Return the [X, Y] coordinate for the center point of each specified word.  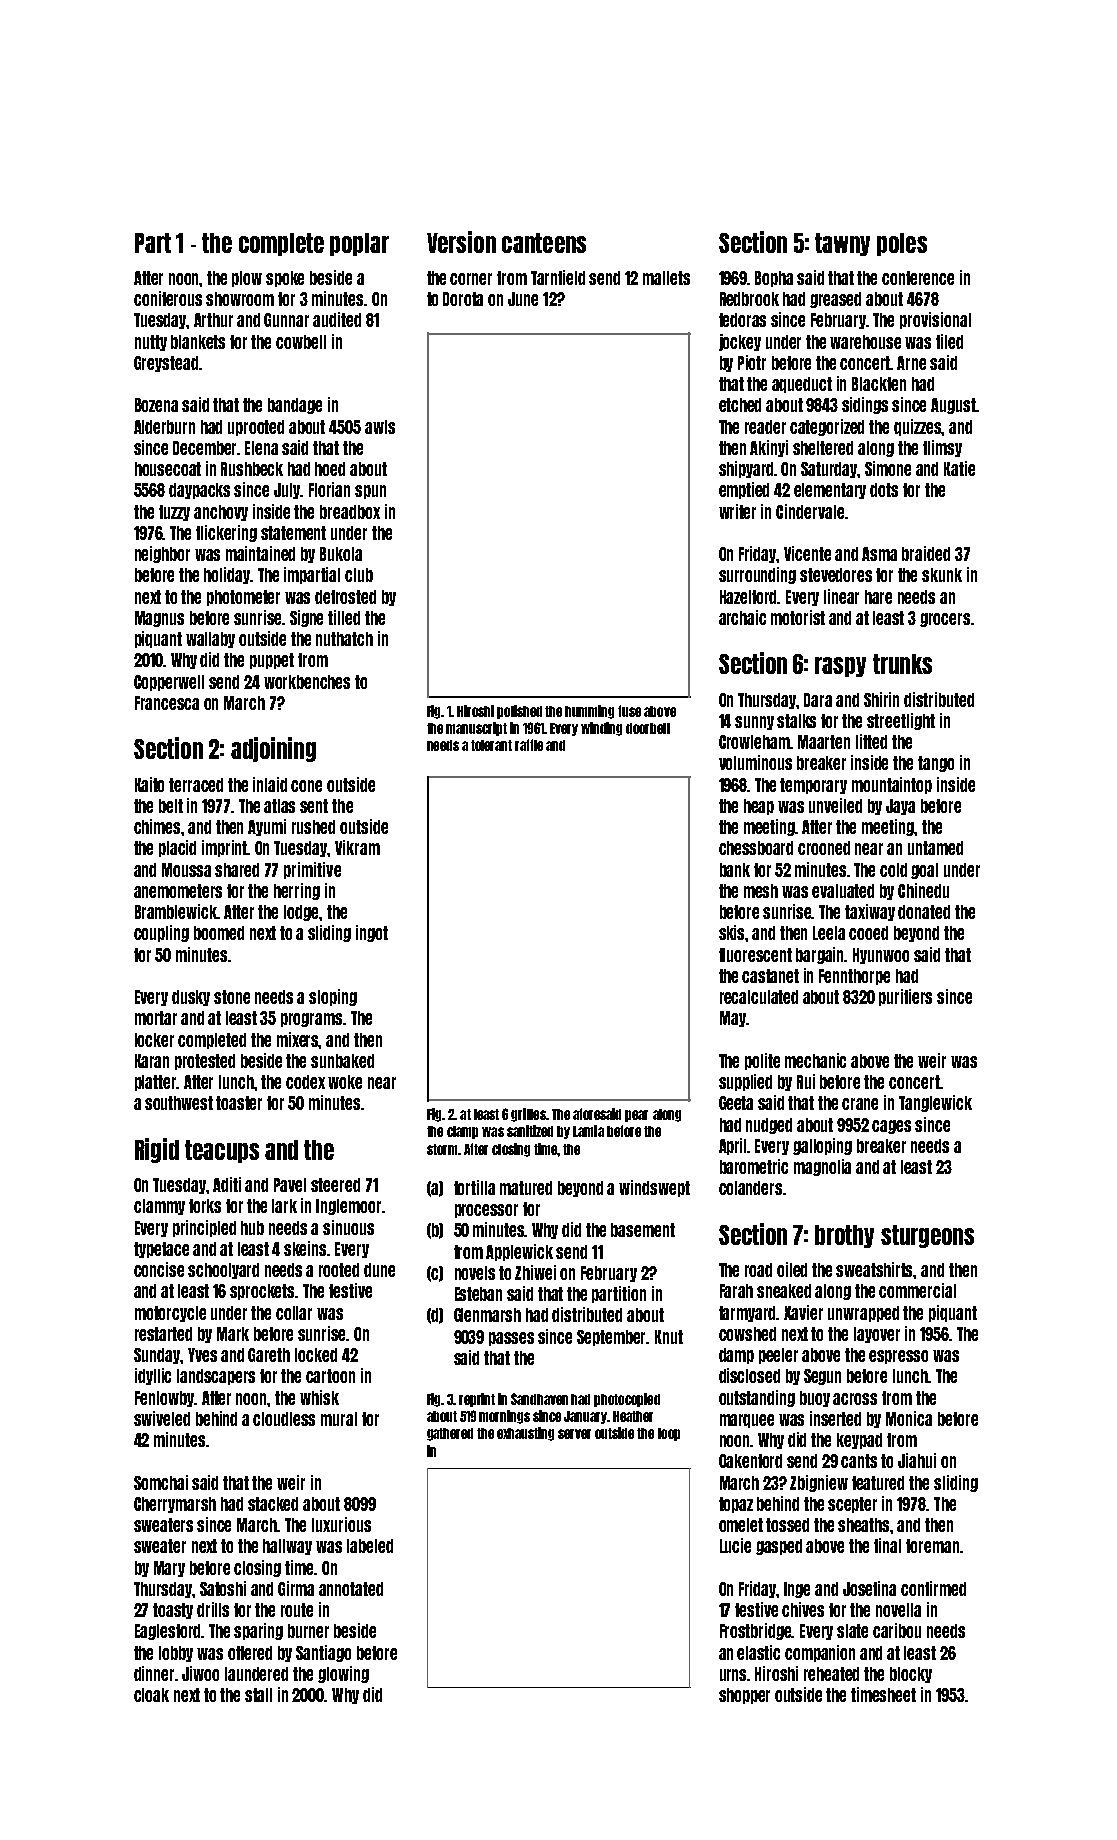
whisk [319, 1397]
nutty [151, 343]
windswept [654, 1188]
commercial [917, 1290]
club [359, 575]
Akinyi [769, 448]
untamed [935, 848]
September [612, 1338]
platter [156, 1083]
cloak [151, 1695]
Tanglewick [935, 1103]
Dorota [463, 299]
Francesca [167, 703]
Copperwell [169, 683]
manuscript [476, 729]
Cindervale [810, 511]
